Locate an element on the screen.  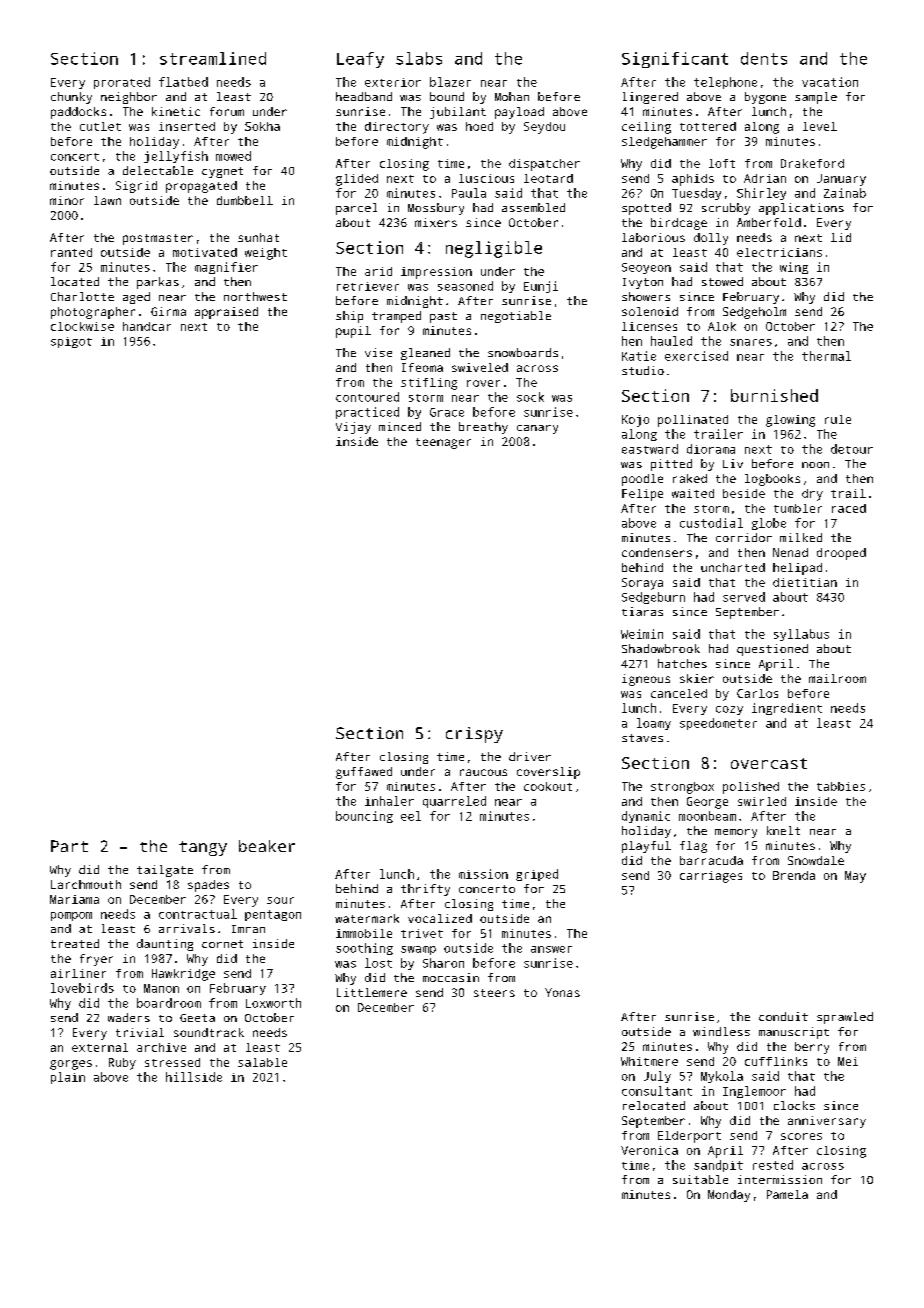
Manon is located at coordinates (161, 988).
